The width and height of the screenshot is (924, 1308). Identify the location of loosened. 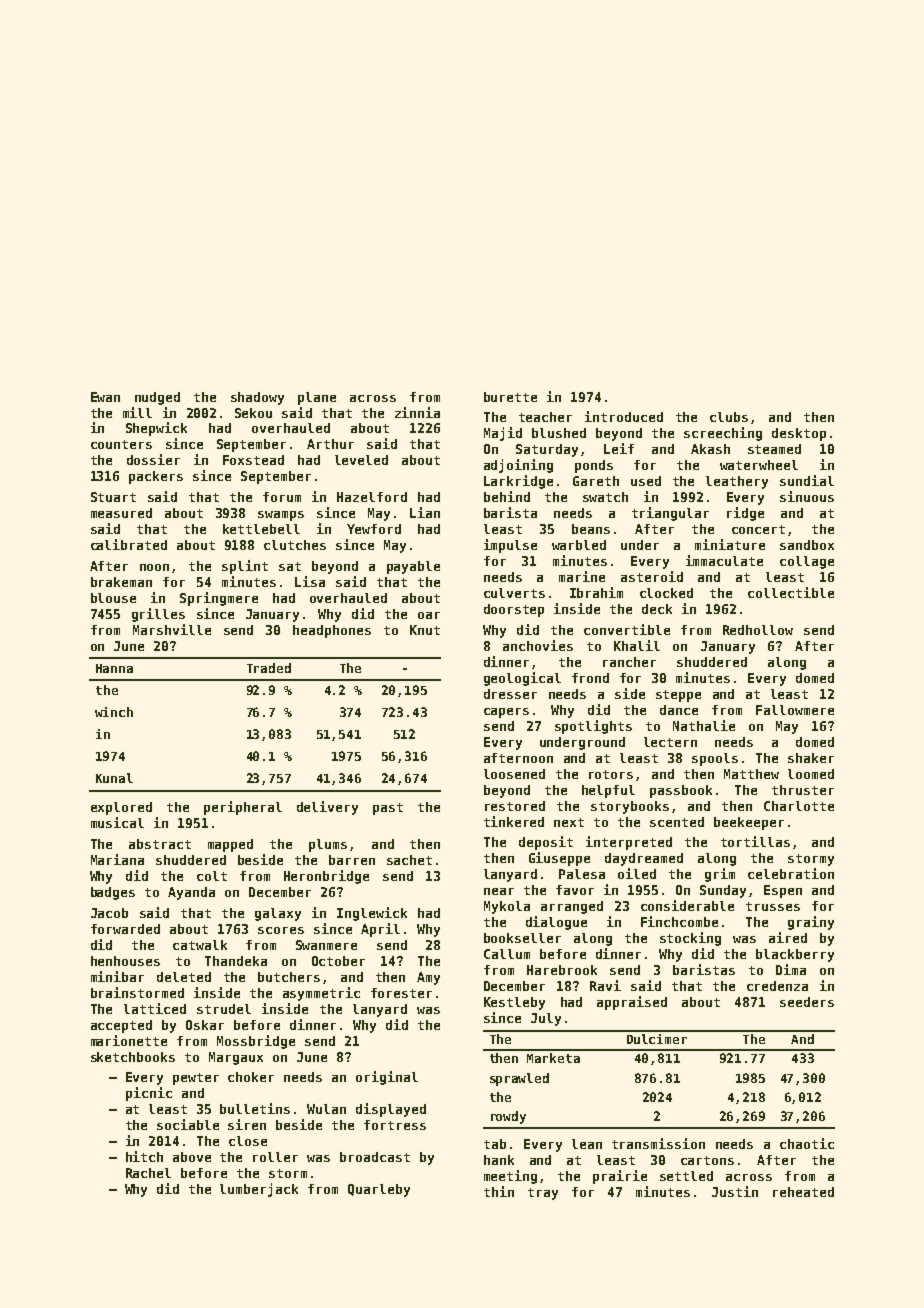
(514, 774).
